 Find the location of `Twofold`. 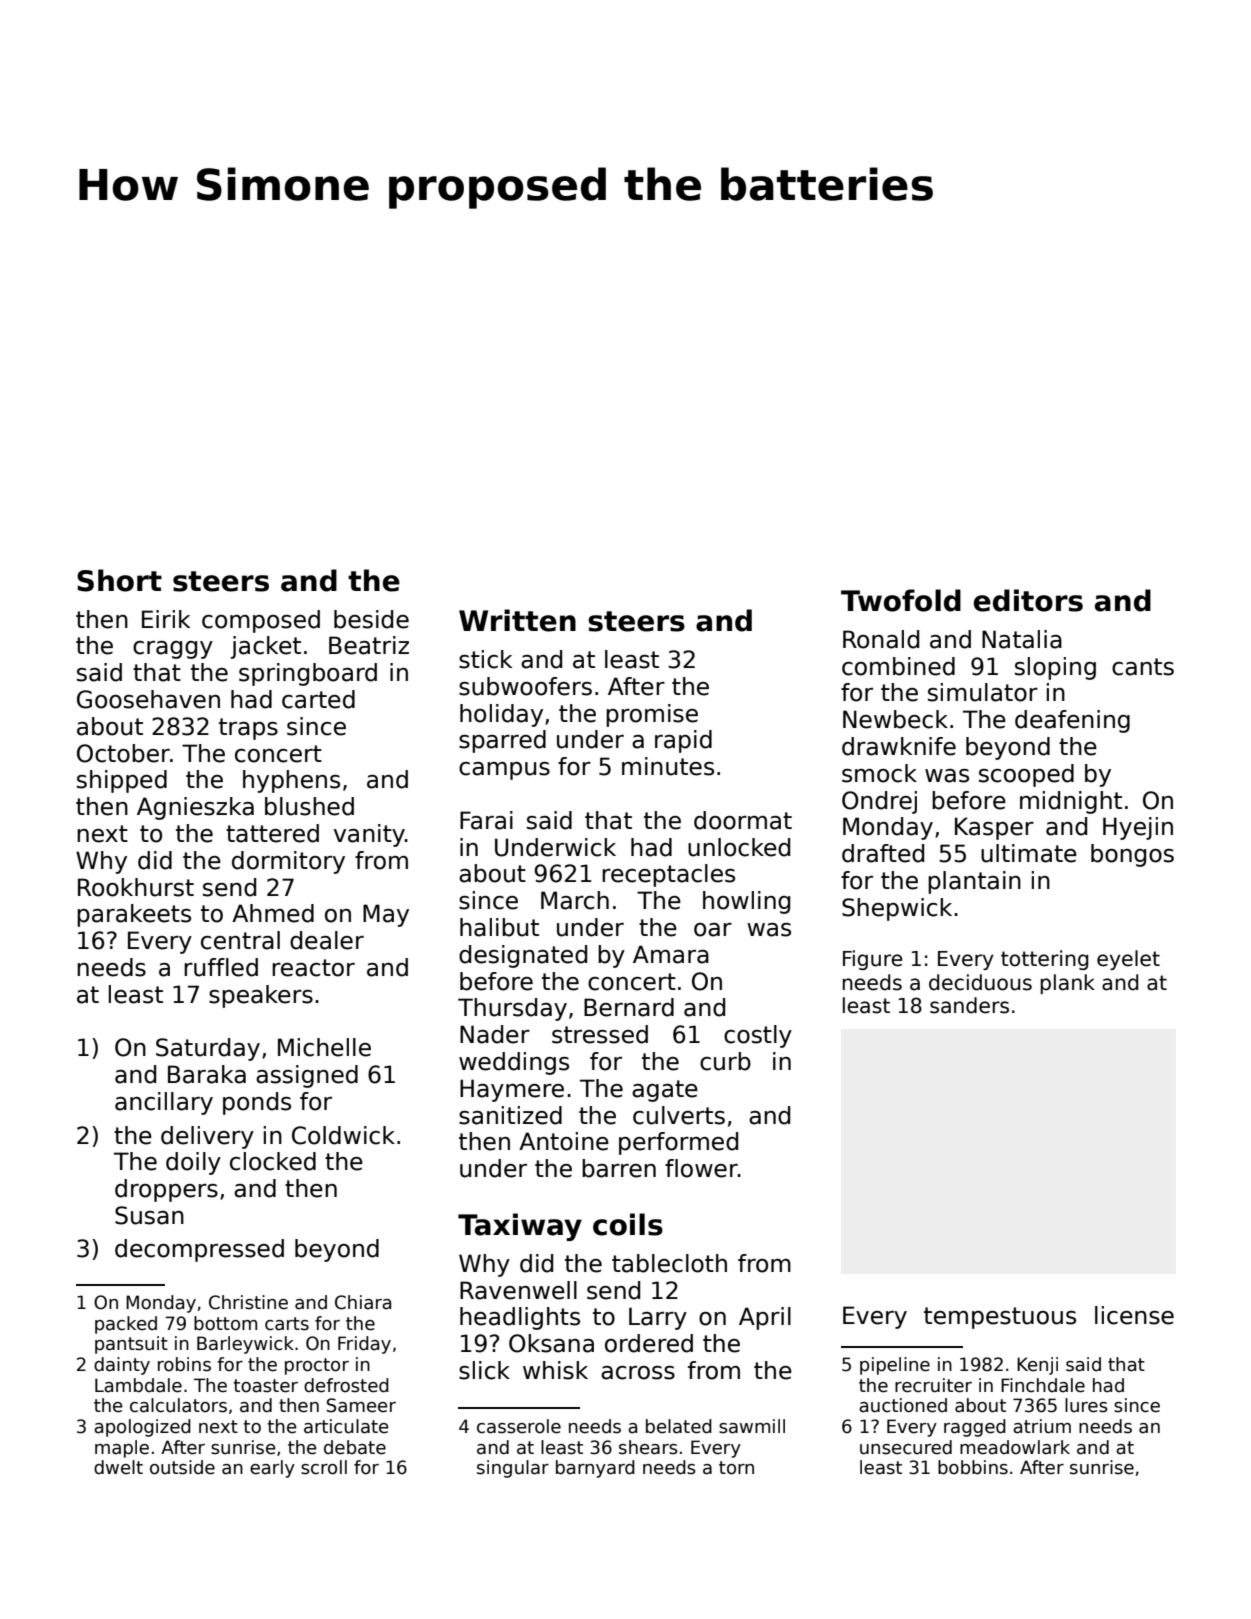

Twofold is located at coordinates (901, 600).
